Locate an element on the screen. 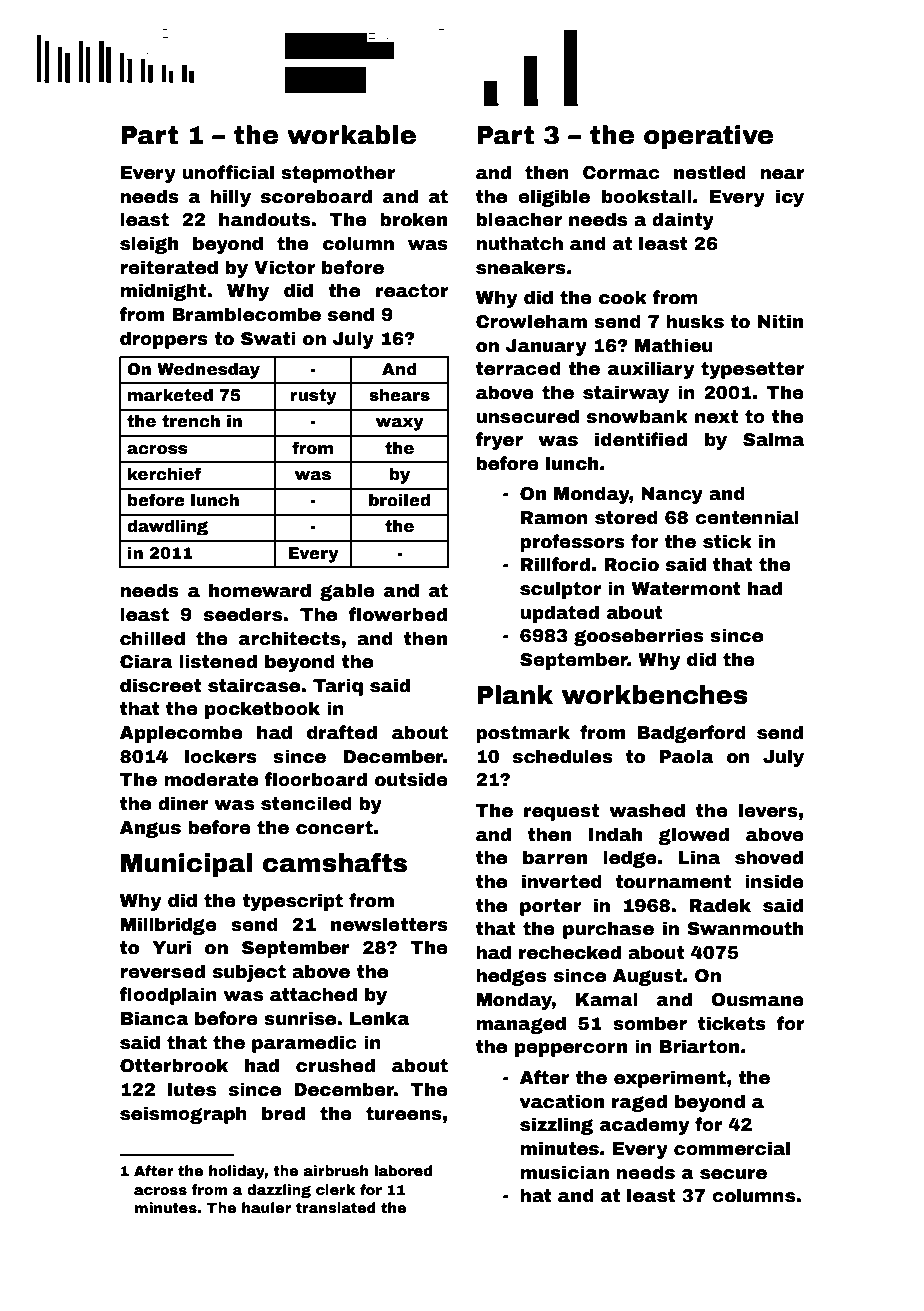 The height and width of the screenshot is (1311, 924). droppers is located at coordinates (164, 340).
